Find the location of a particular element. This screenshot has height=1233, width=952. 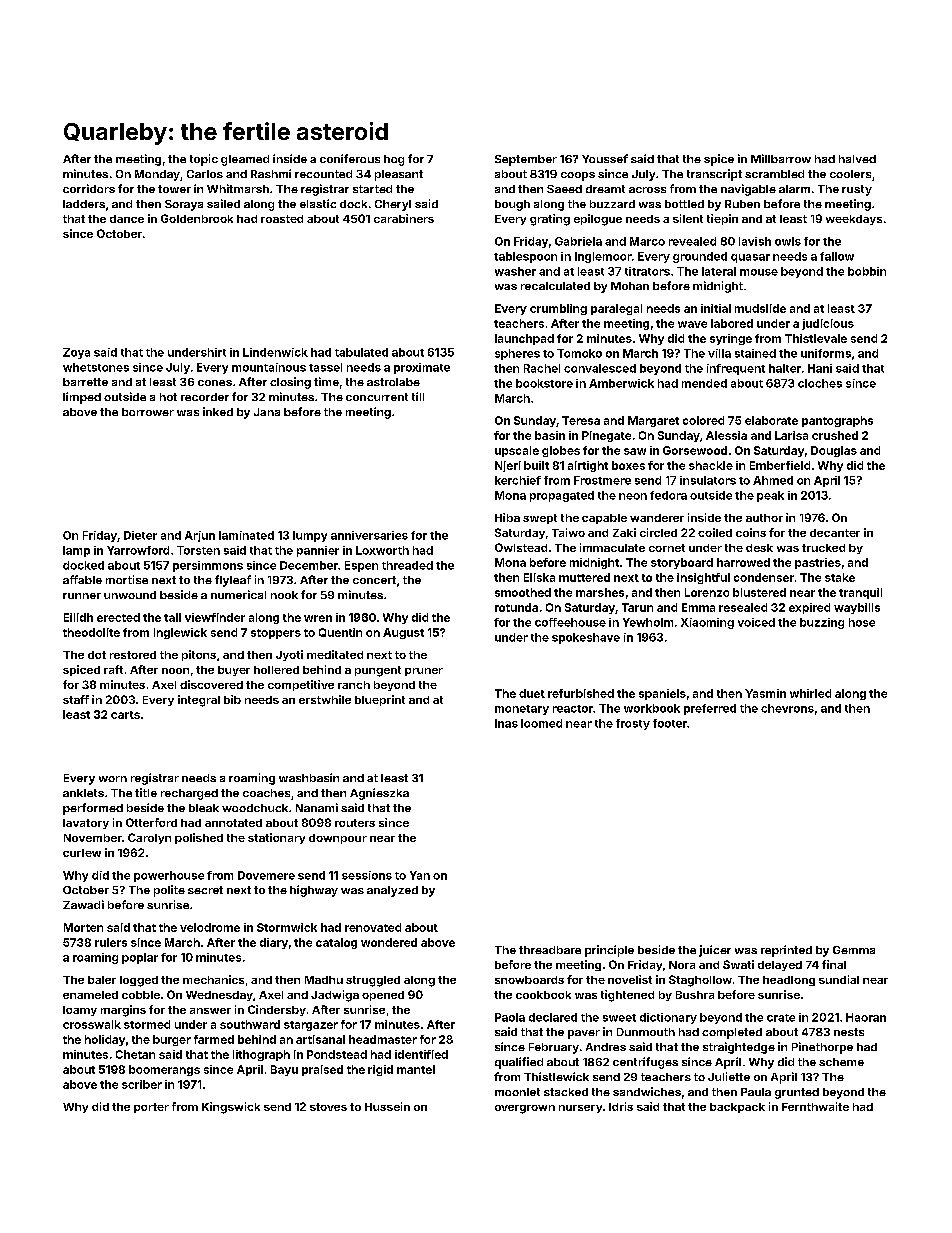

Yan is located at coordinates (420, 875).
